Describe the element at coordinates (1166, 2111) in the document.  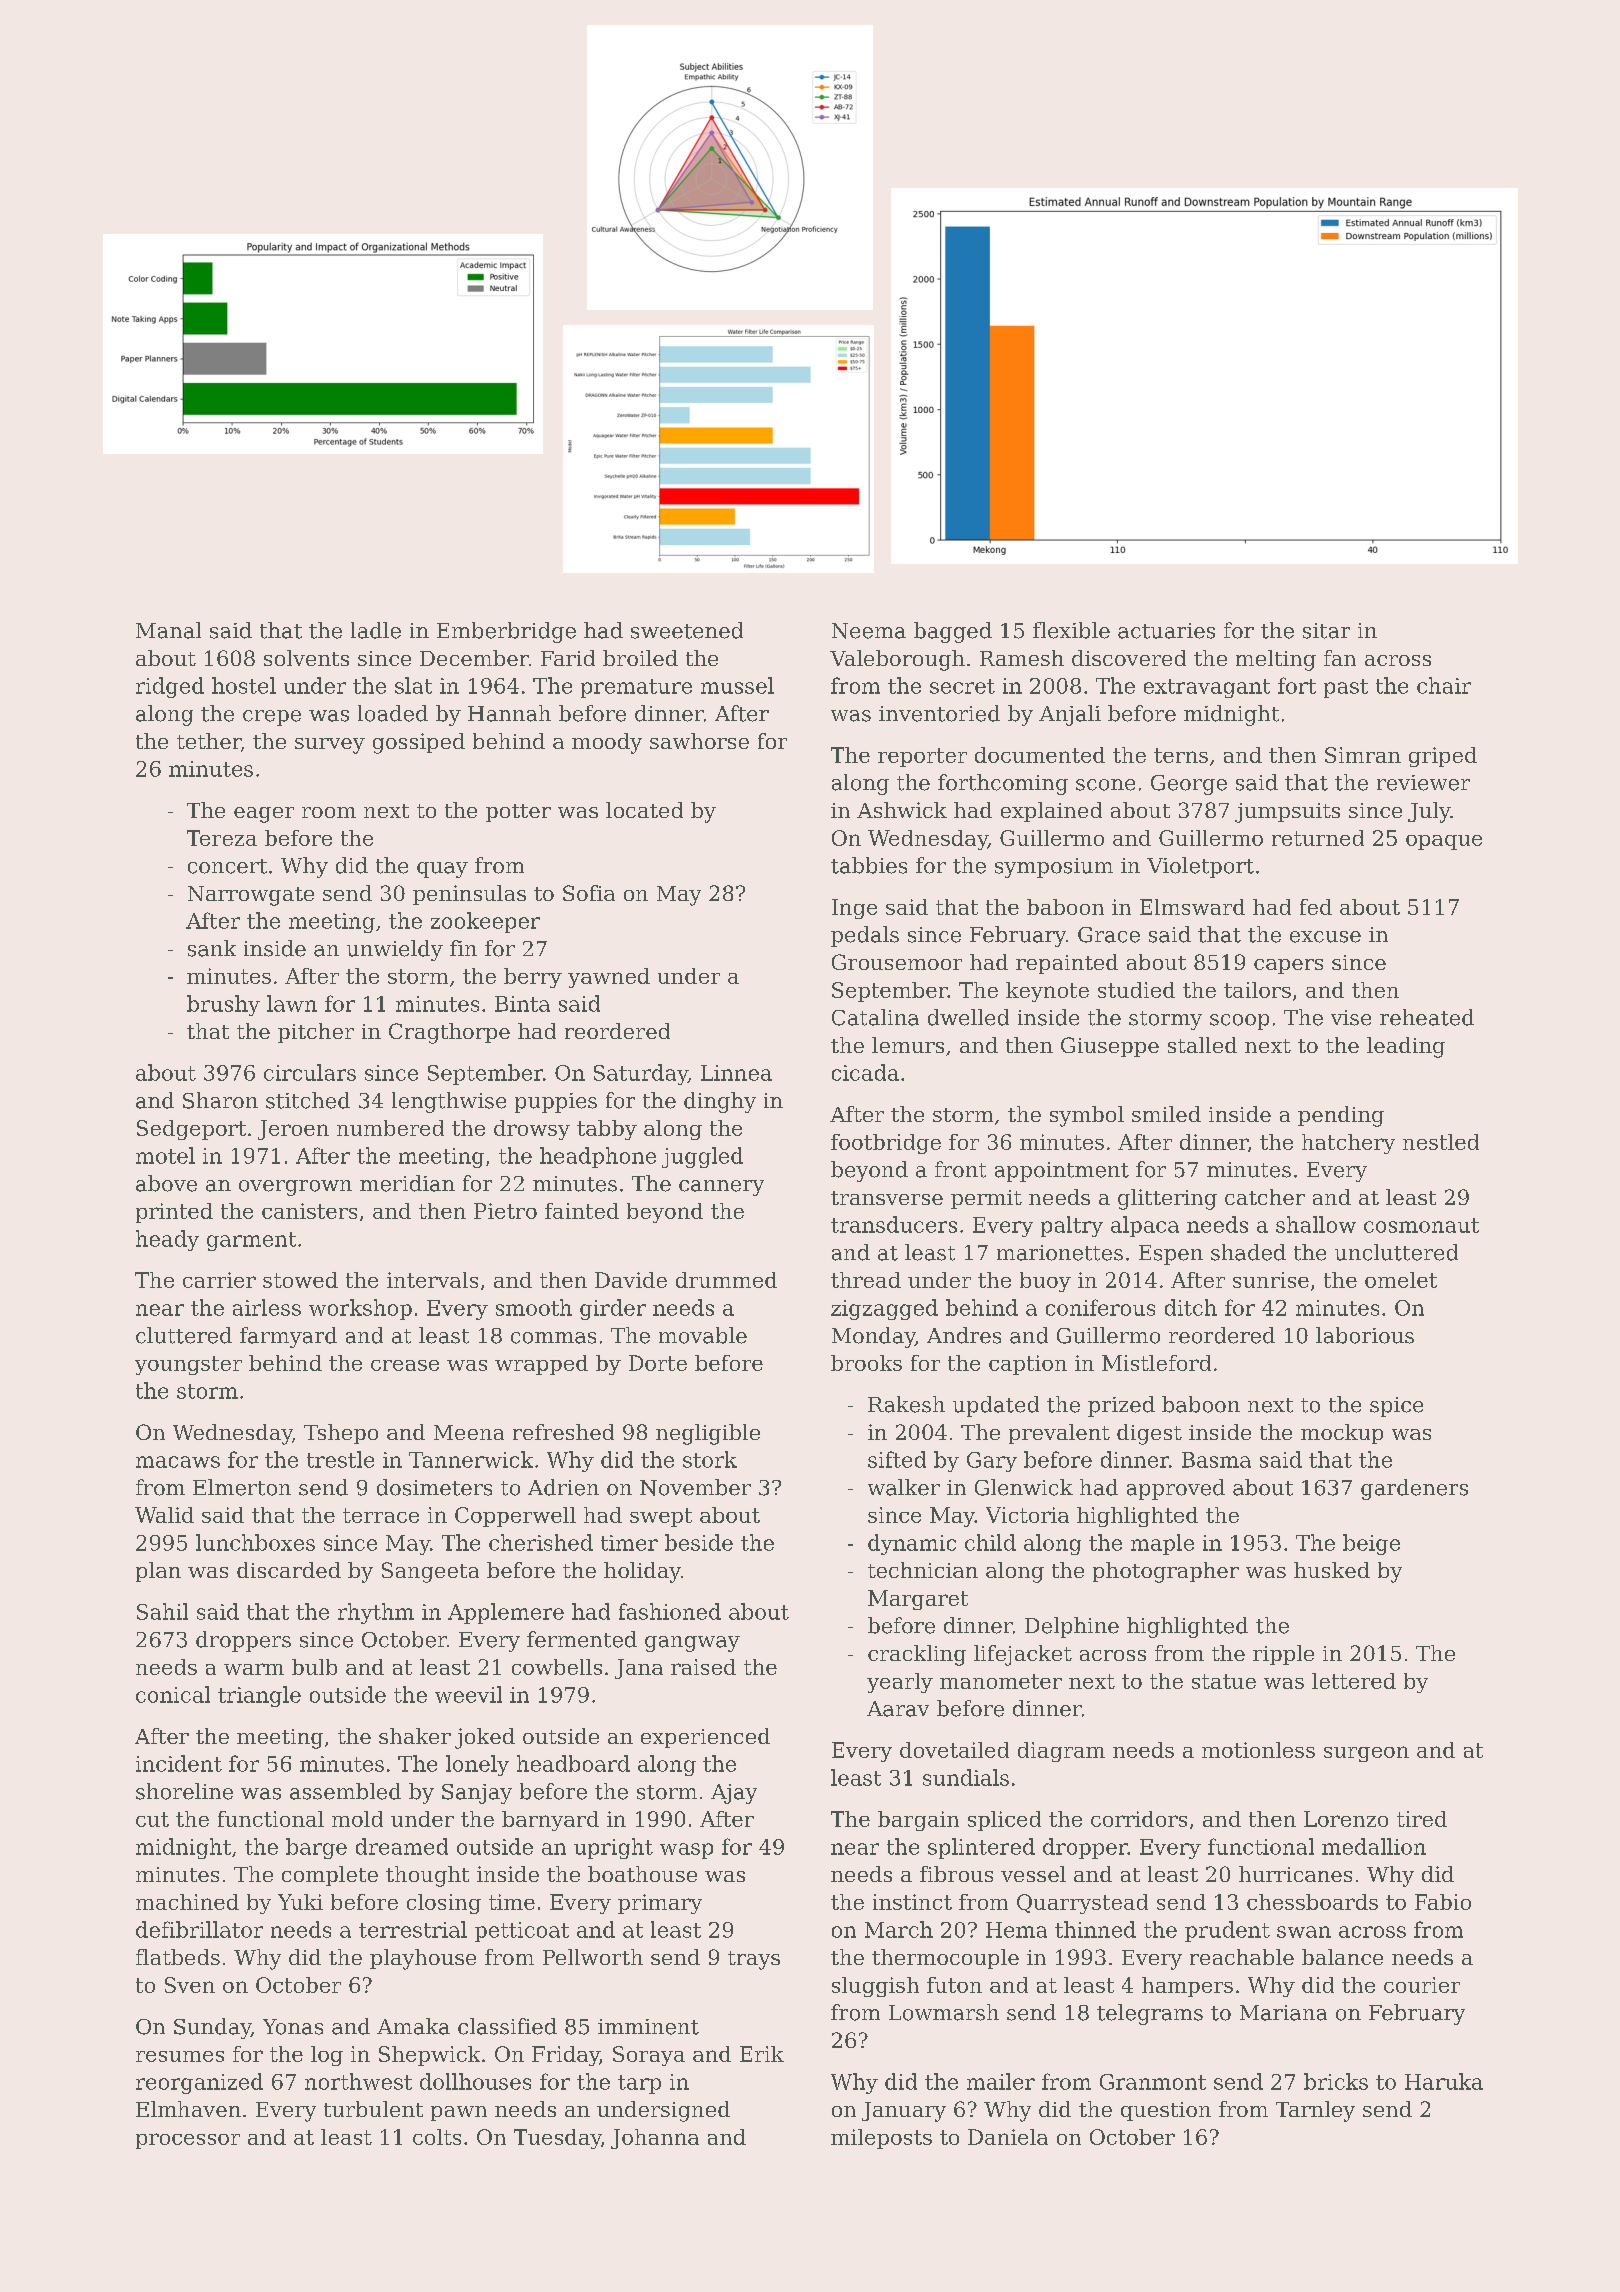
I see `question` at that location.
